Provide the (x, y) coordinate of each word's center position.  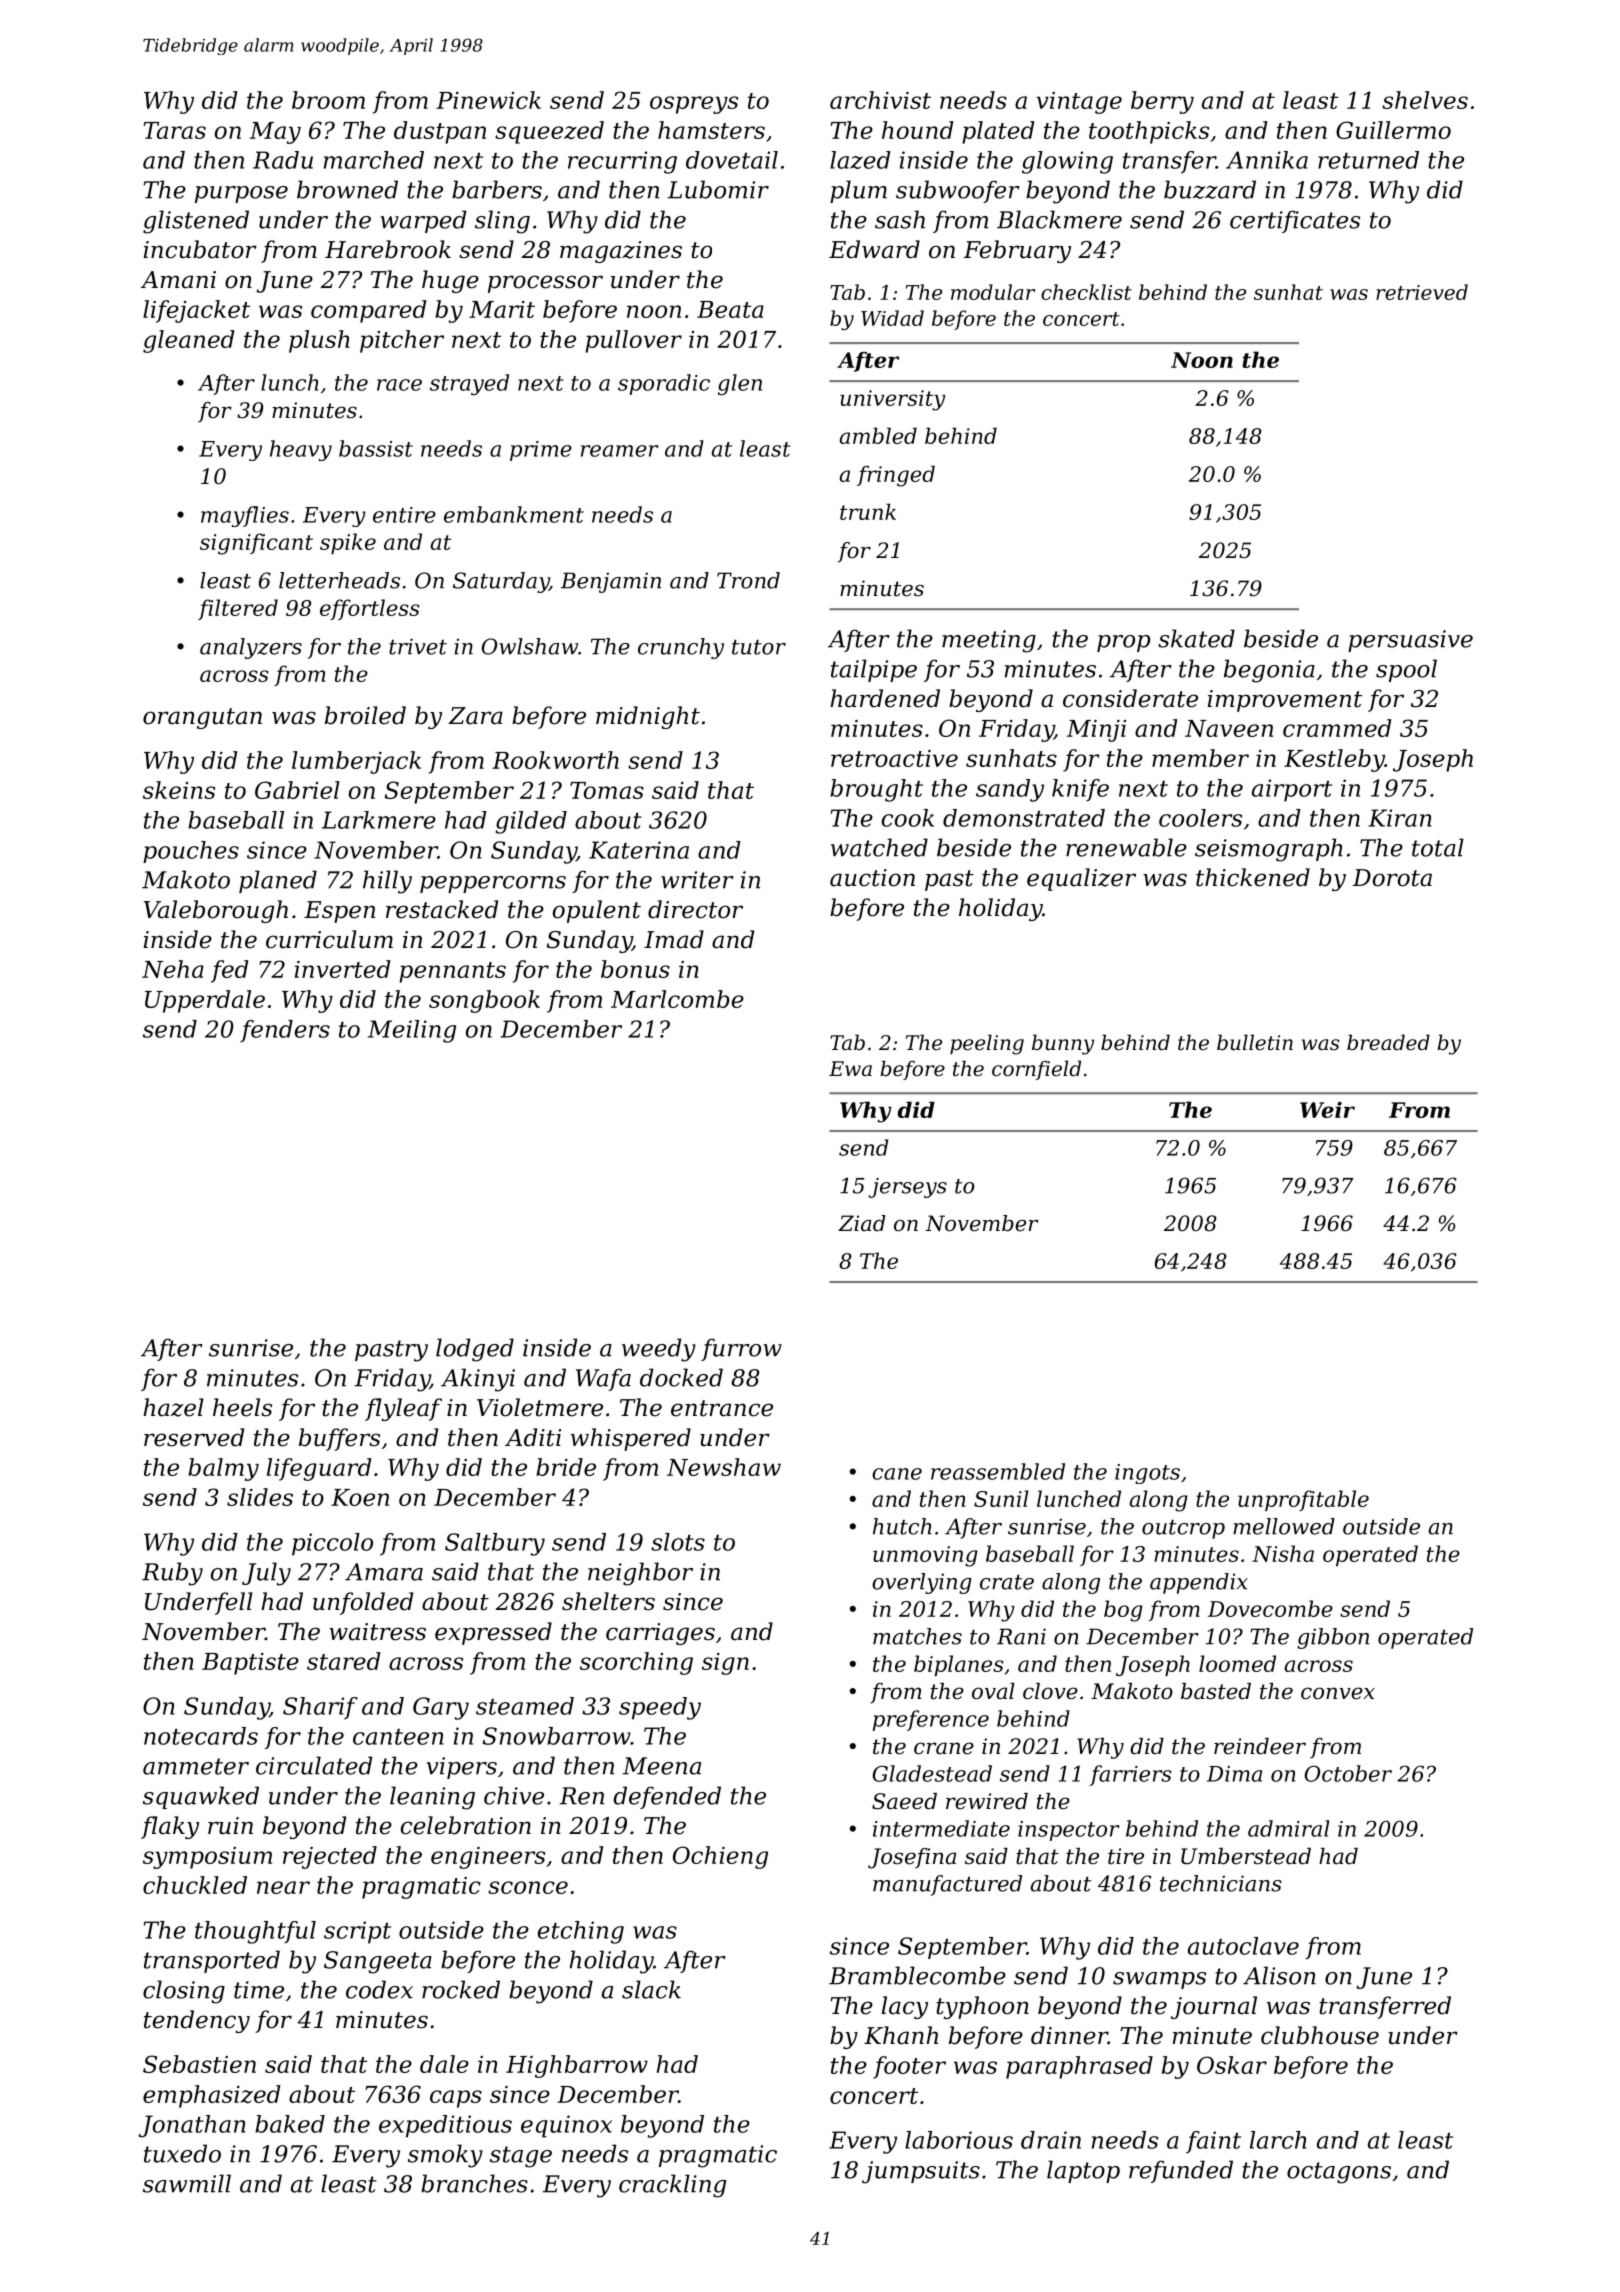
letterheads (339, 580)
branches (474, 2183)
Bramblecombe (917, 1975)
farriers (1131, 1775)
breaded (1388, 1042)
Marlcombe (677, 999)
